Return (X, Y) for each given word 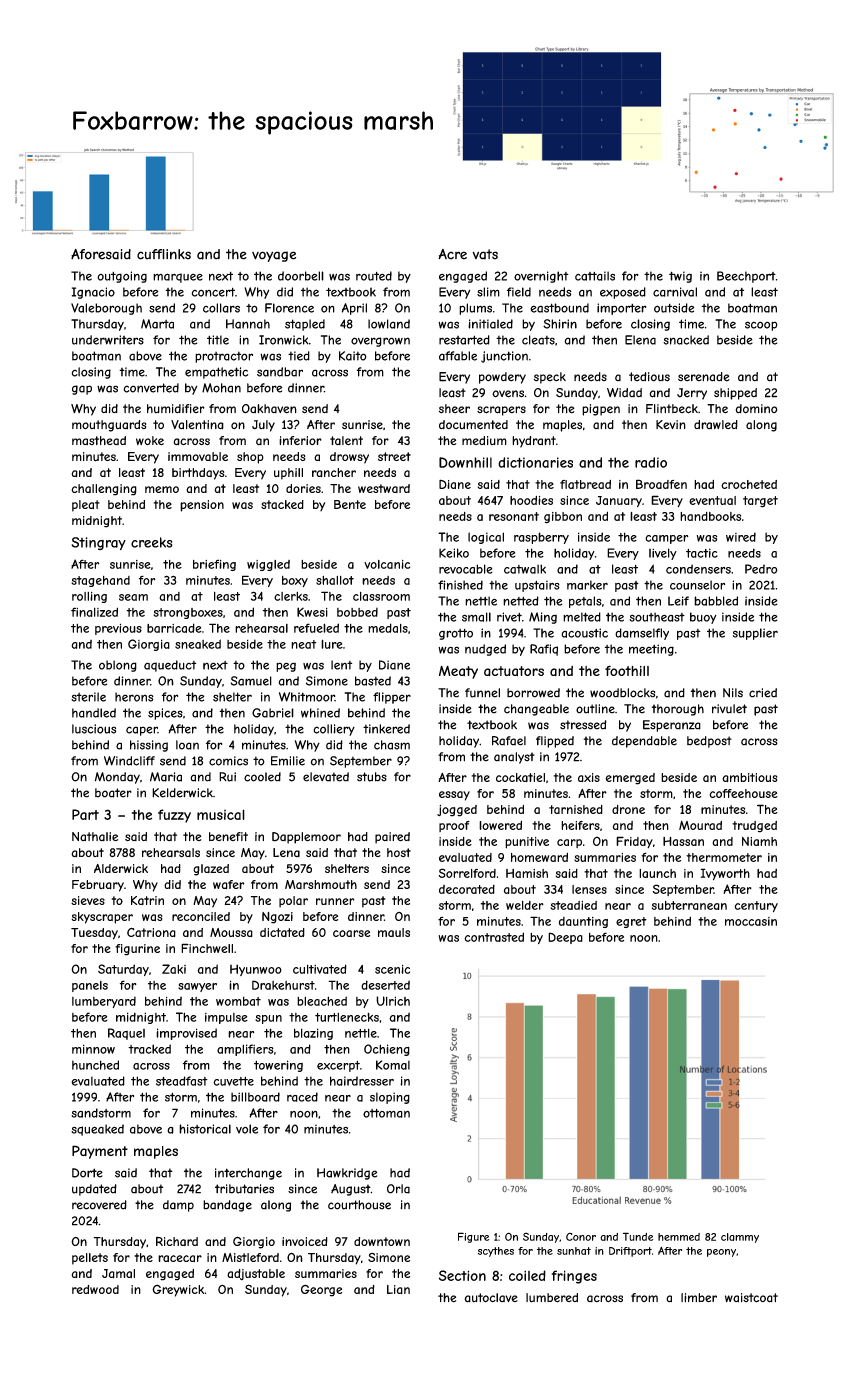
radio (651, 462)
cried (763, 693)
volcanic (387, 564)
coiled (527, 1275)
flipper (392, 698)
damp (178, 1206)
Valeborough (106, 309)
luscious (94, 729)
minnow (93, 1049)
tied (299, 356)
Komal (393, 1065)
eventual (712, 500)
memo (162, 489)
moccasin (751, 921)
